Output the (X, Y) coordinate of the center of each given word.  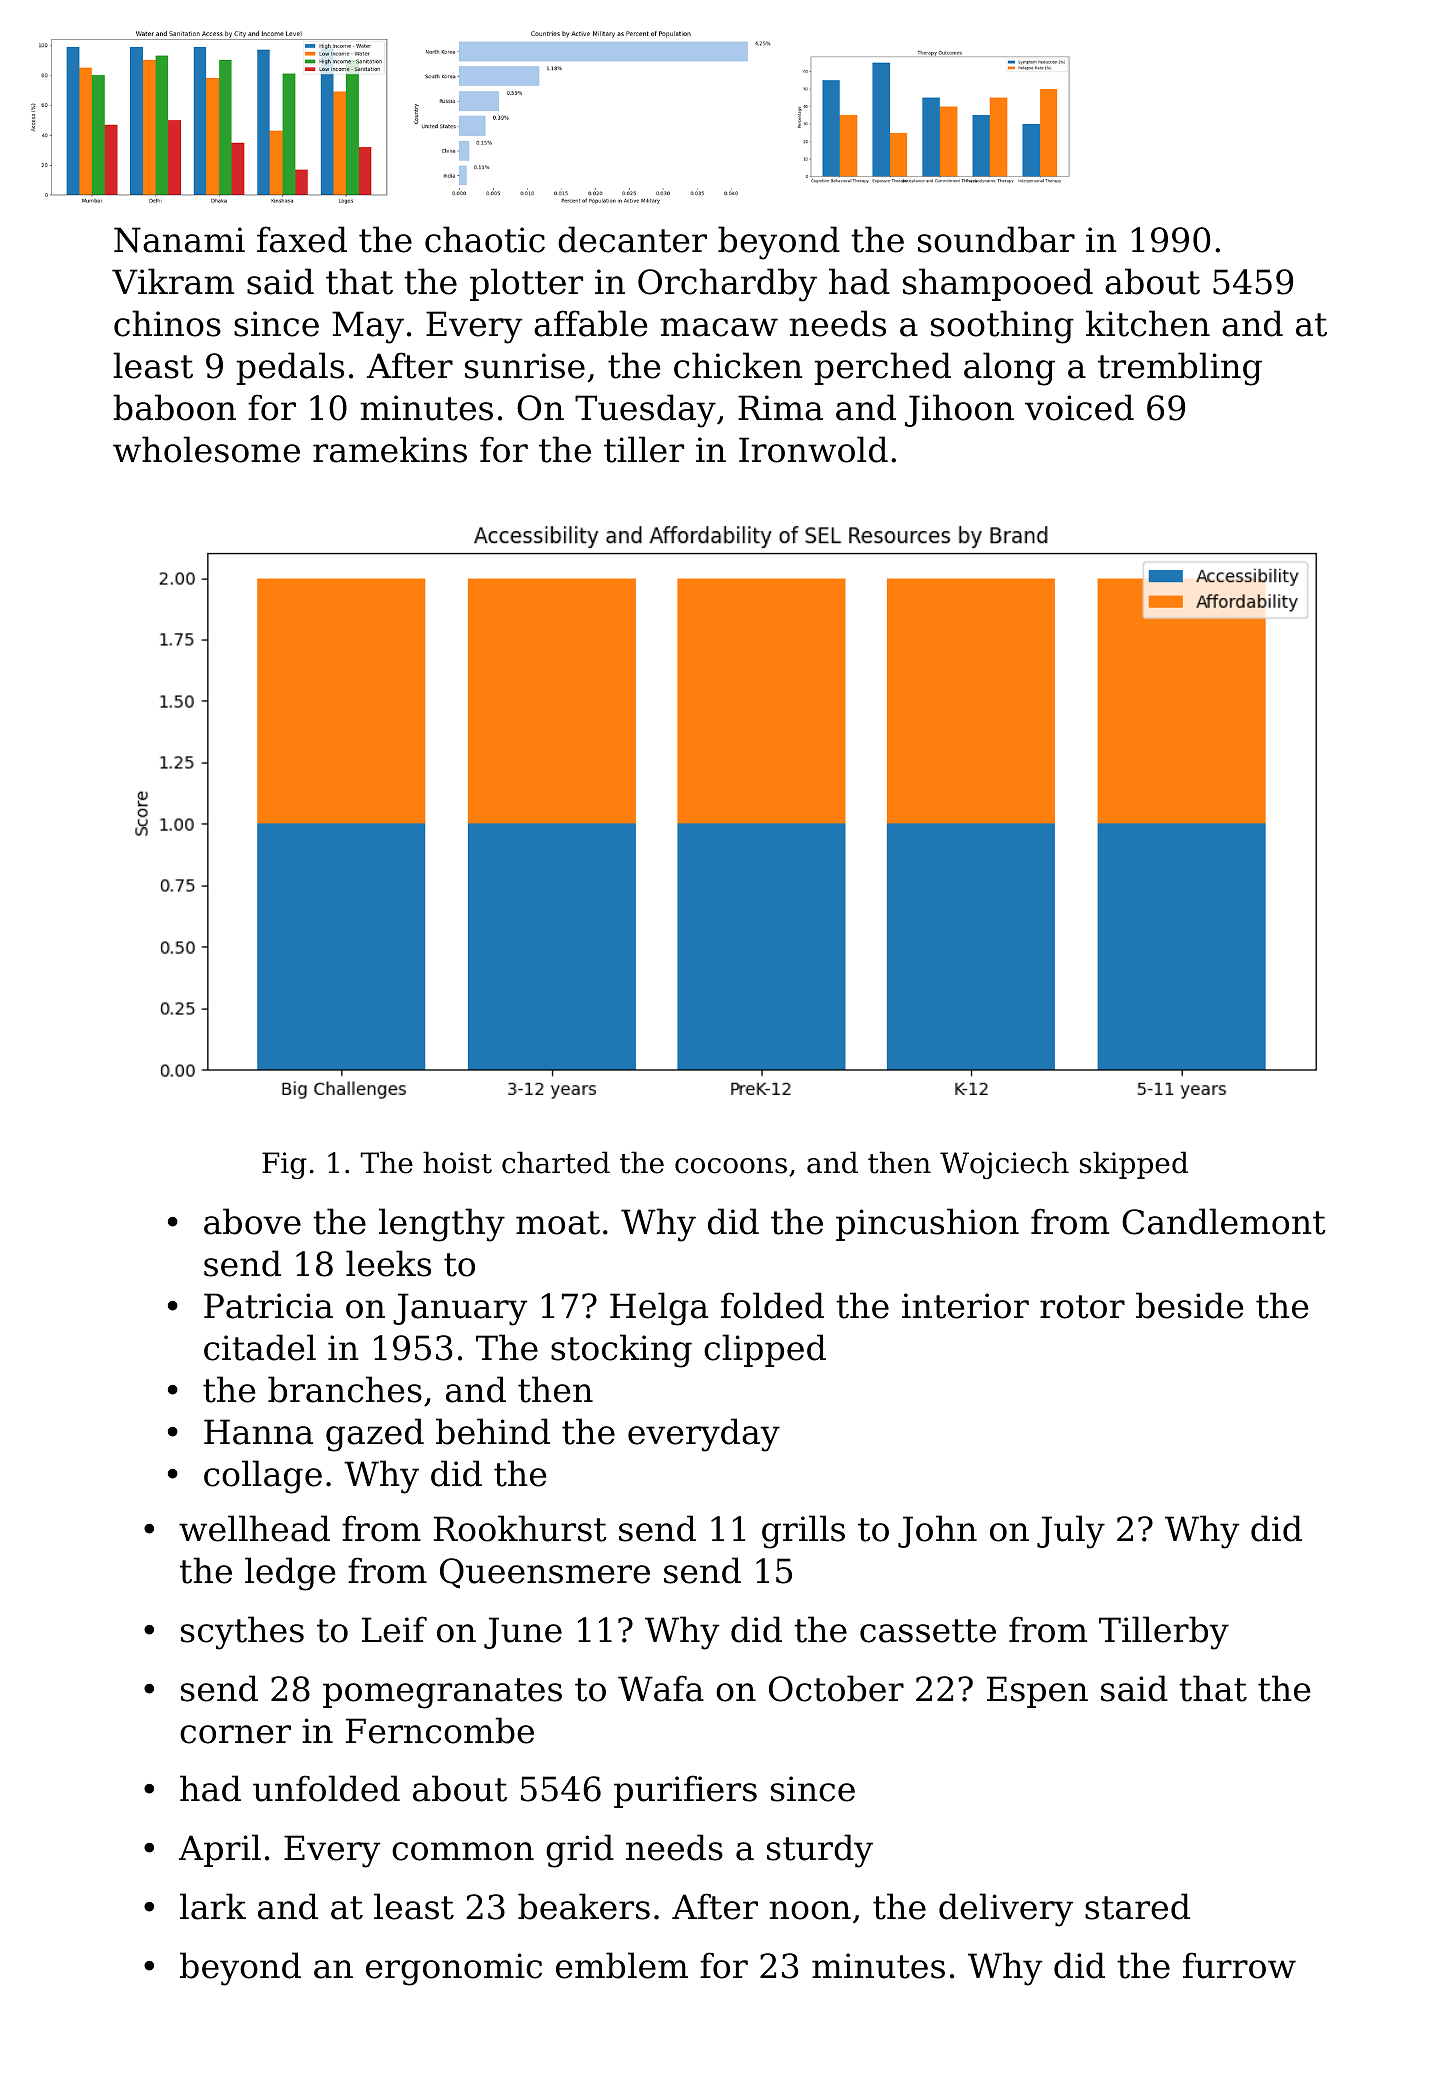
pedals (290, 368)
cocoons (731, 1166)
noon (810, 1910)
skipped (1134, 1165)
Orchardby (727, 285)
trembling (1180, 369)
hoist (457, 1162)
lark (213, 1906)
